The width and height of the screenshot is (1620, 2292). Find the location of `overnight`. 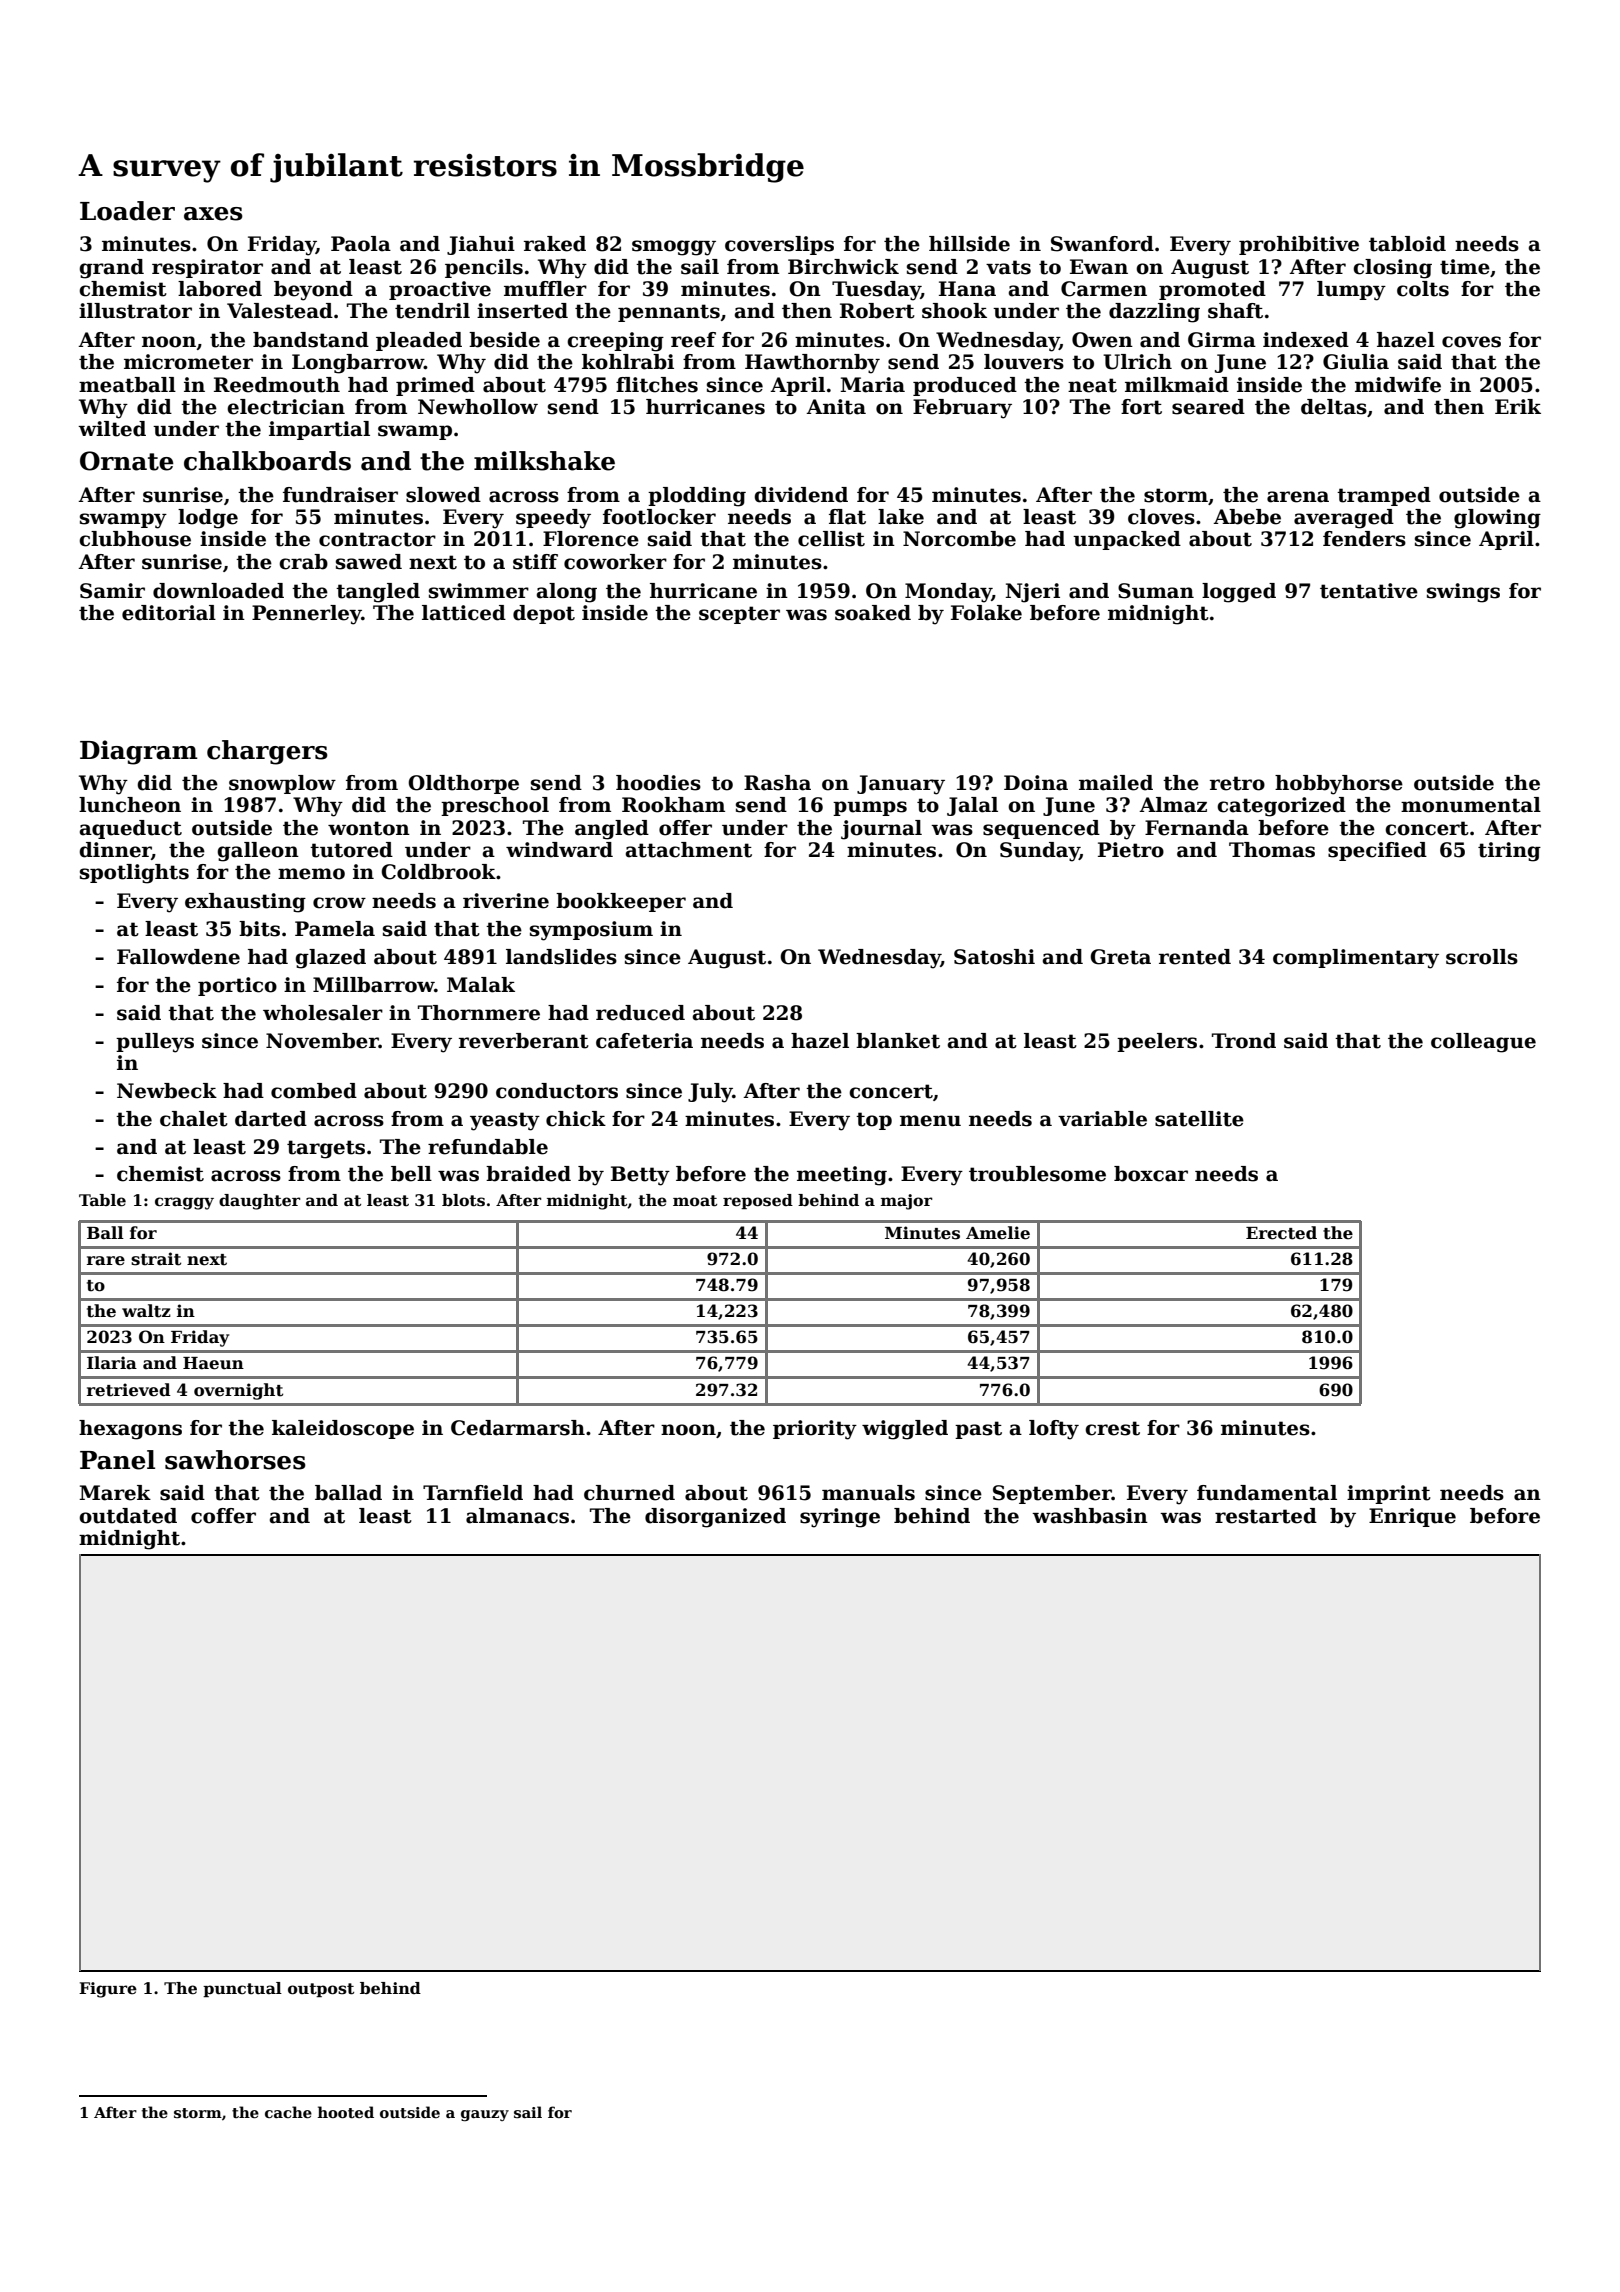

overnight is located at coordinates (238, 1391).
